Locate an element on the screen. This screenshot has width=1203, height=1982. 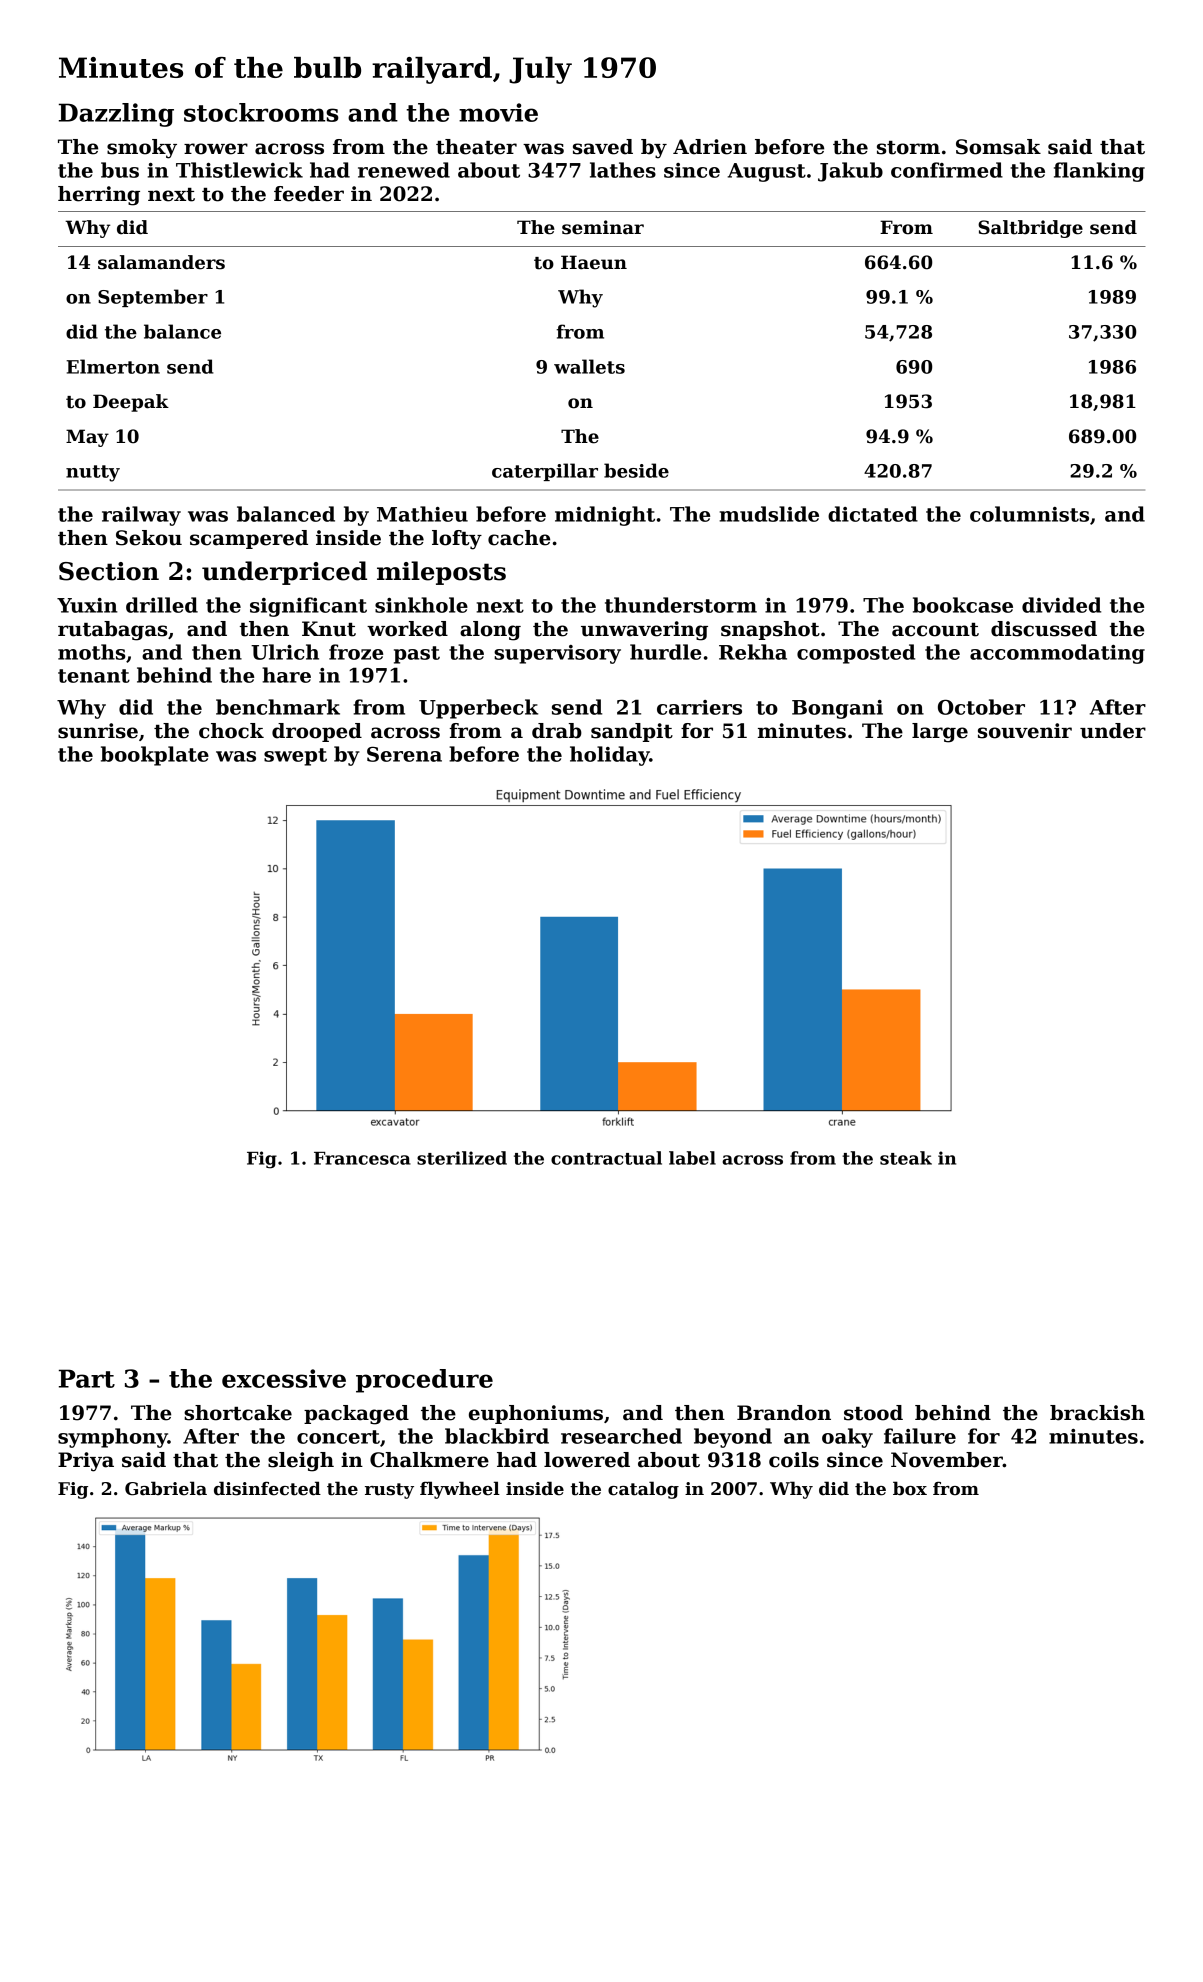
midnight is located at coordinates (605, 516).
